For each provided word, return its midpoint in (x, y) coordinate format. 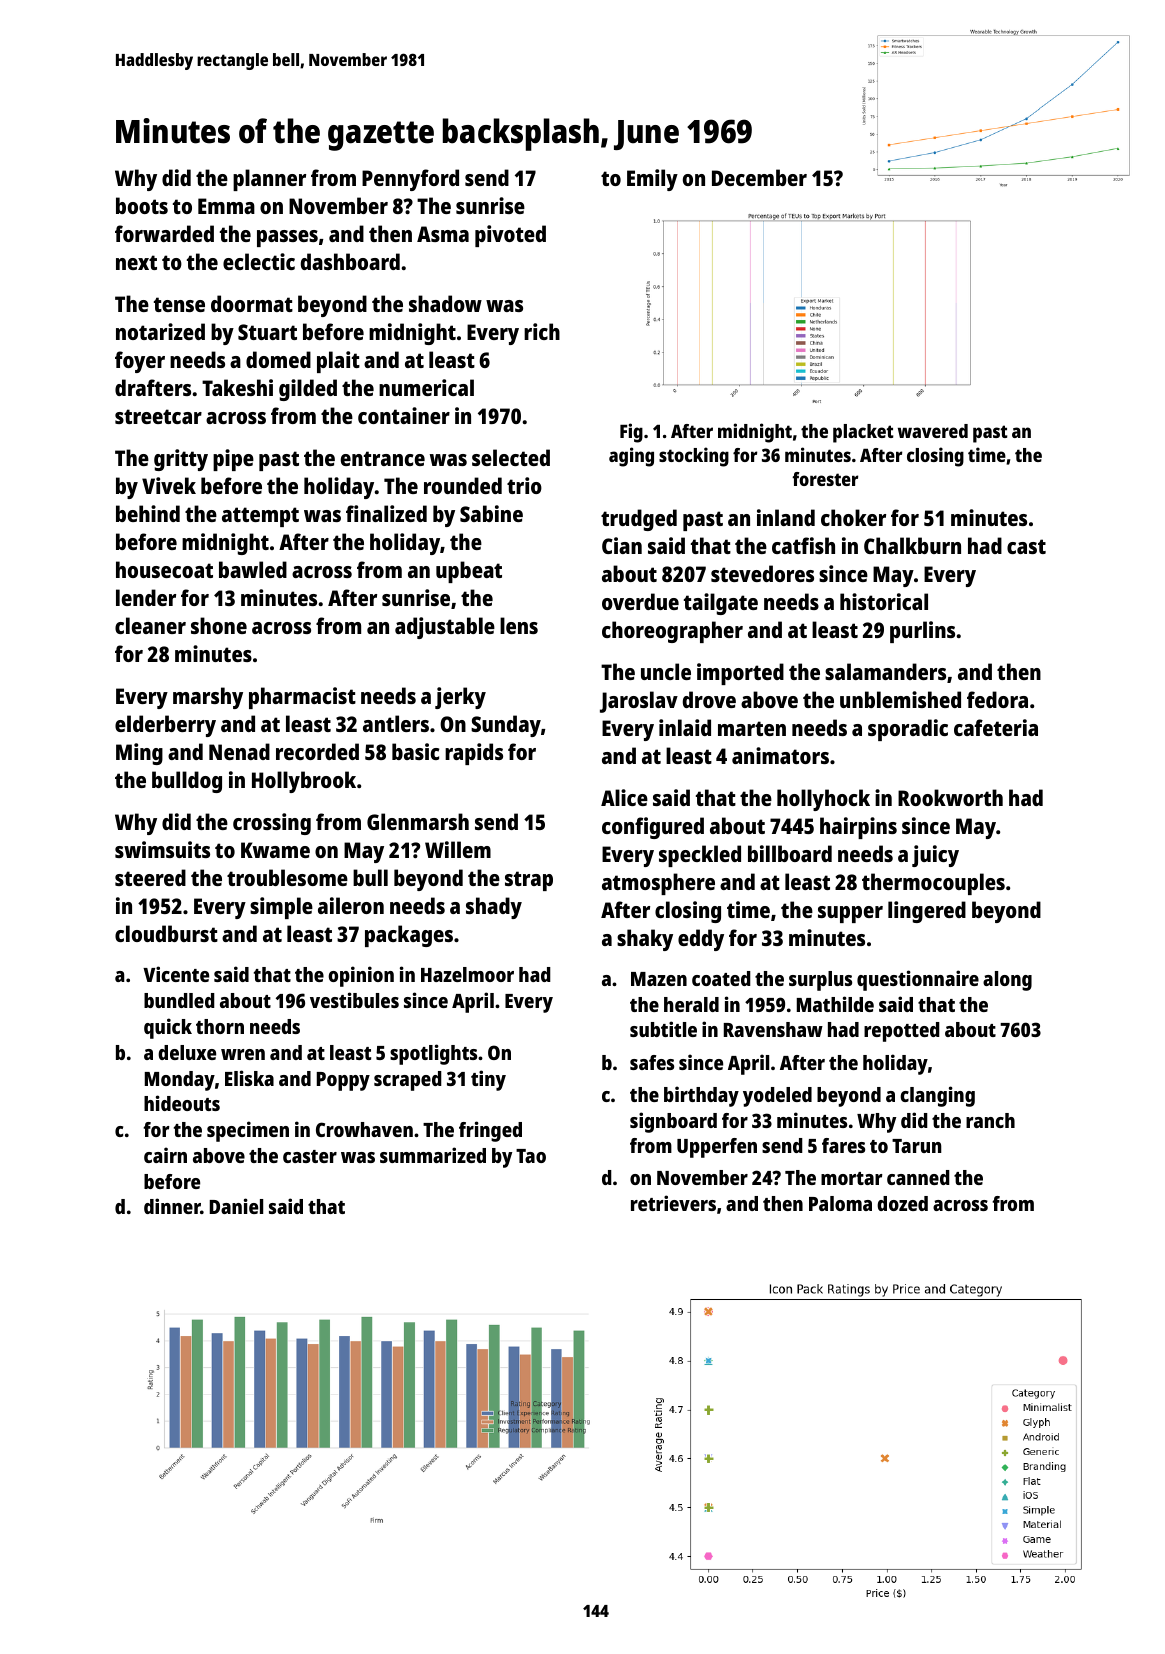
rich (542, 331)
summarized (433, 1155)
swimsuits (162, 849)
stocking (694, 457)
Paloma (840, 1203)
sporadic (908, 730)
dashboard (350, 261)
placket (863, 433)
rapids (474, 754)
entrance (383, 458)
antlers (396, 723)
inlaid (685, 727)
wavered (933, 431)
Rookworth (950, 797)
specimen (248, 1131)
